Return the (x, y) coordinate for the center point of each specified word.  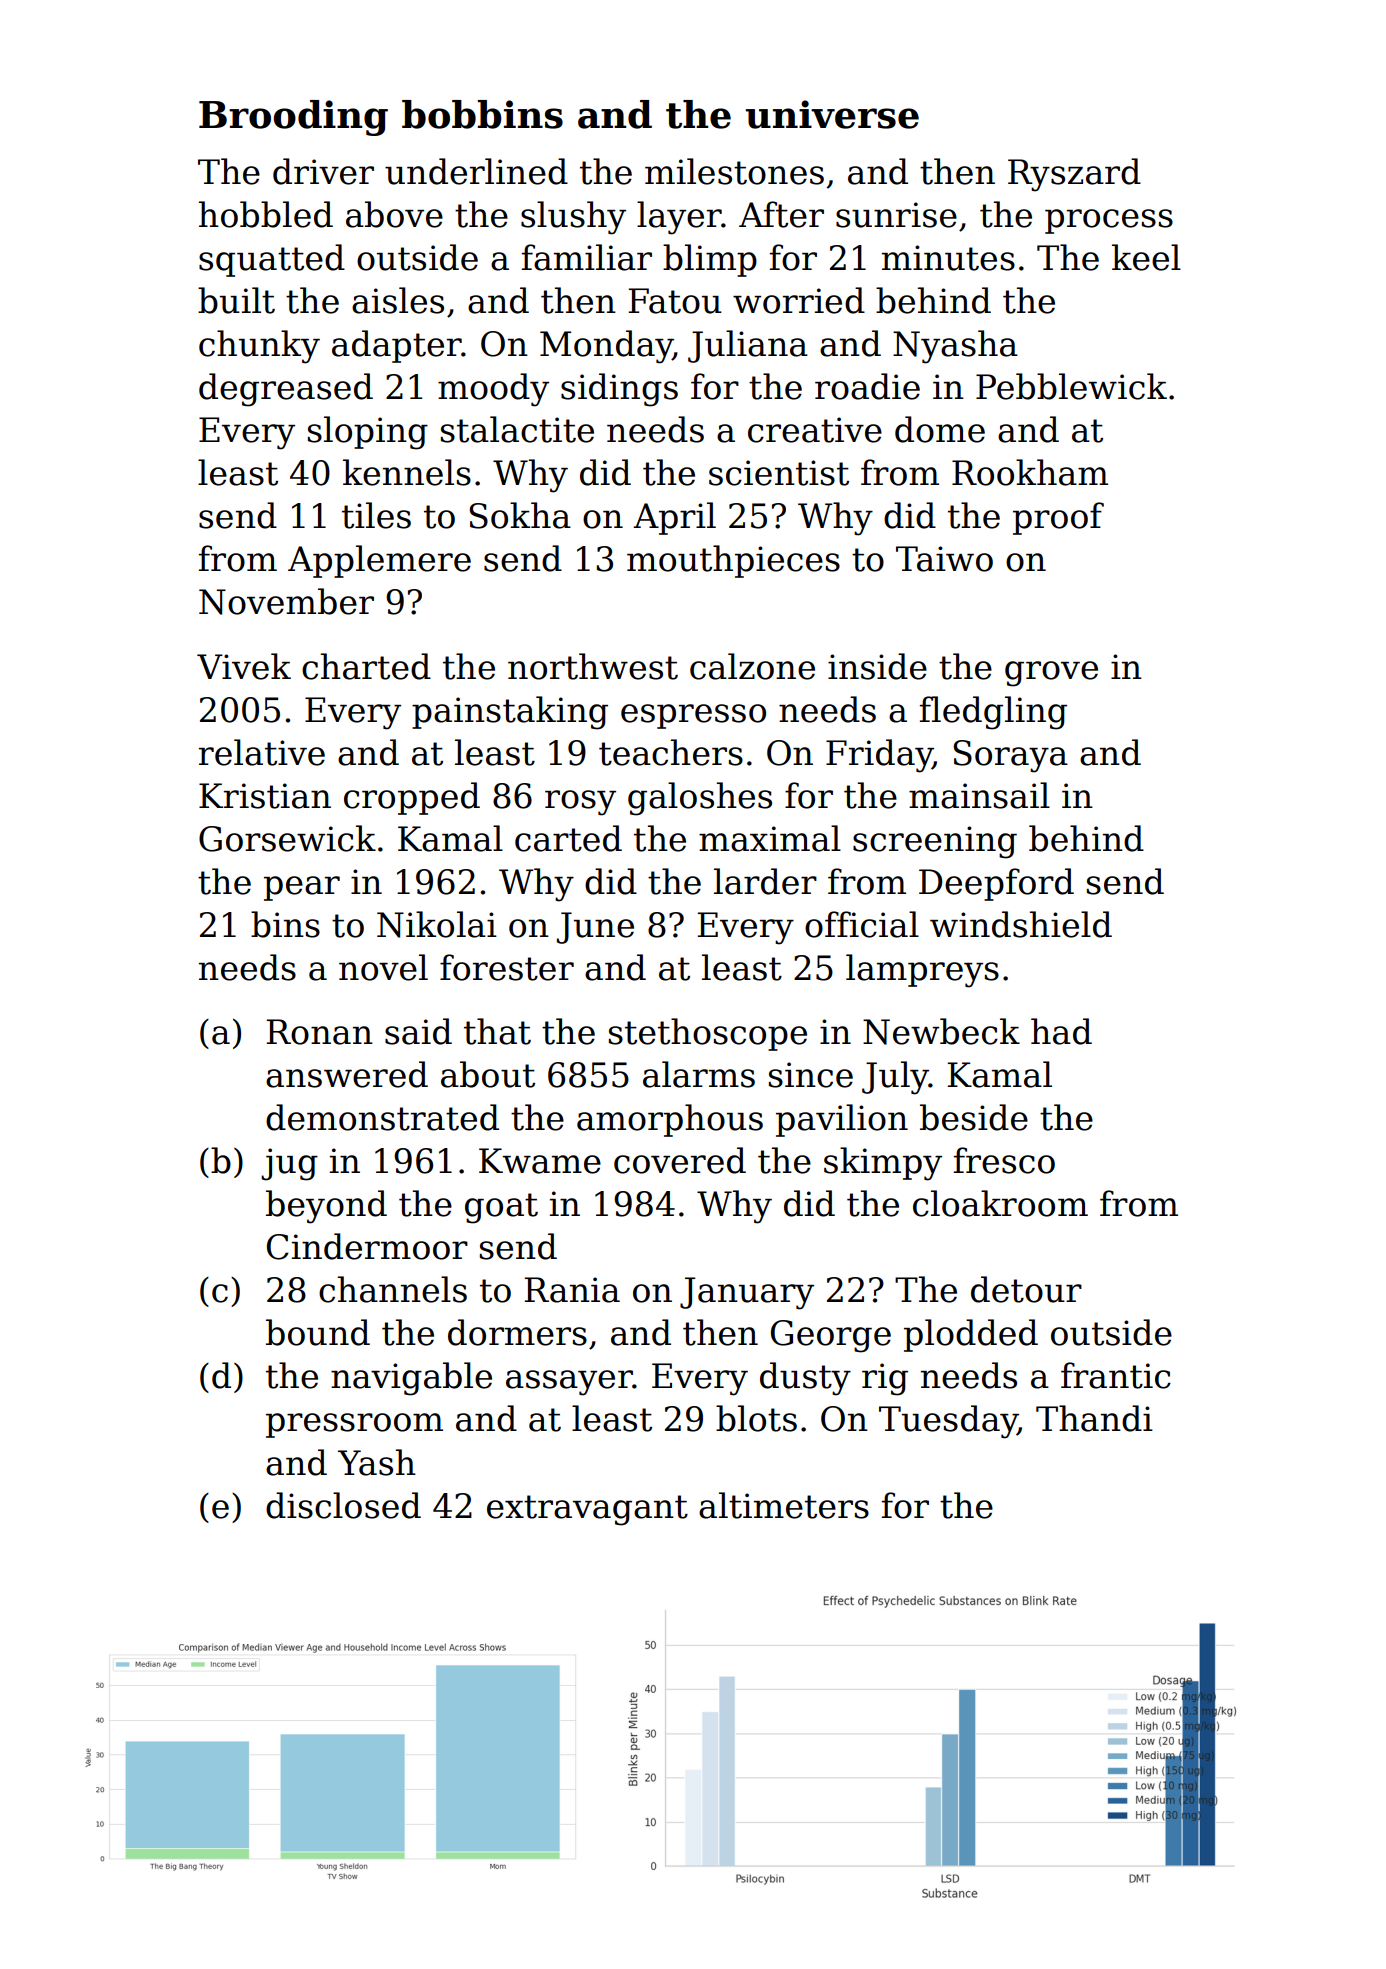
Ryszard (1074, 175)
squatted (272, 260)
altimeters (784, 1505)
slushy (573, 218)
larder (765, 881)
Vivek (244, 666)
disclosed (343, 1505)
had (1061, 1031)
